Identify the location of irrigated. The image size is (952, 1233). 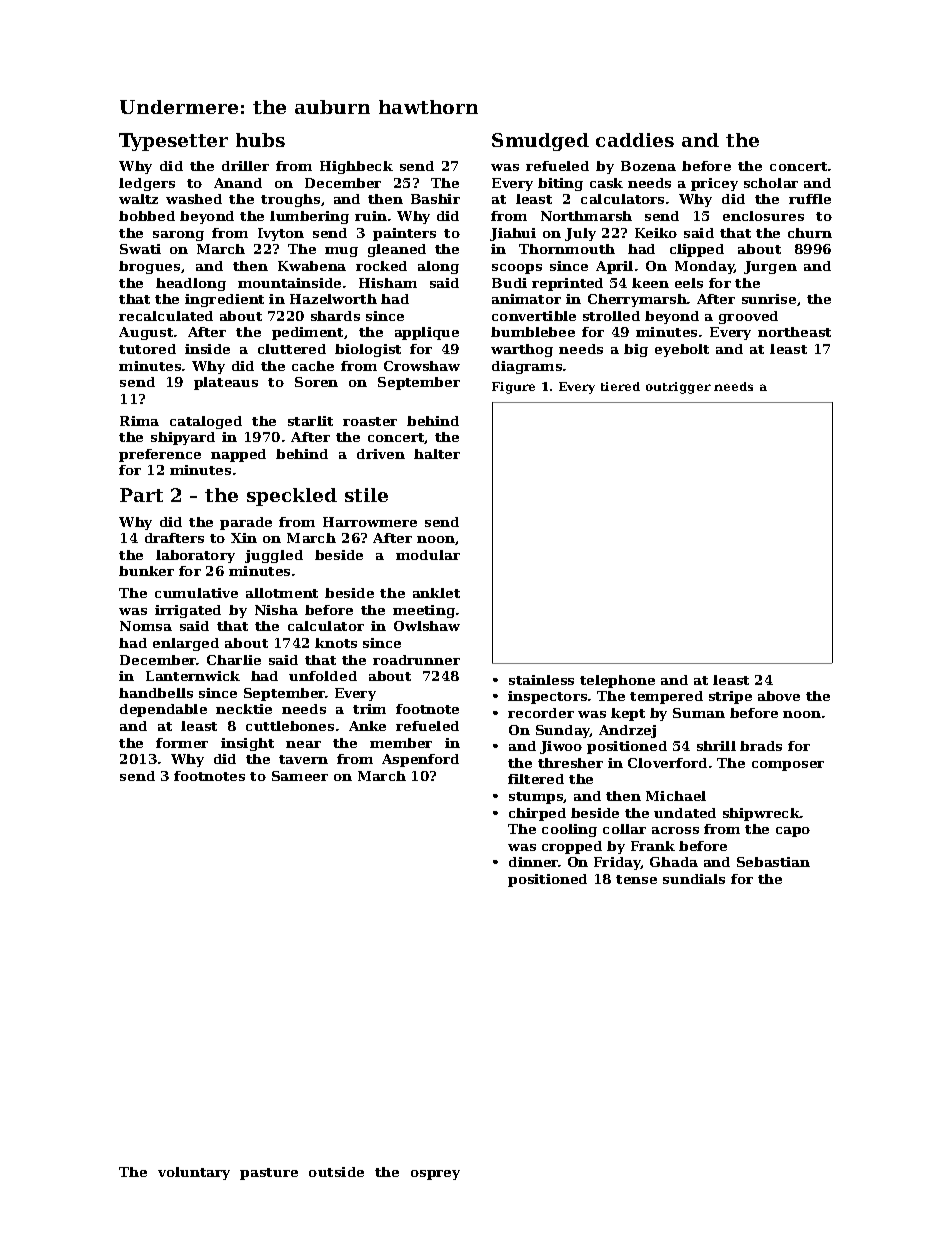
(188, 611).
